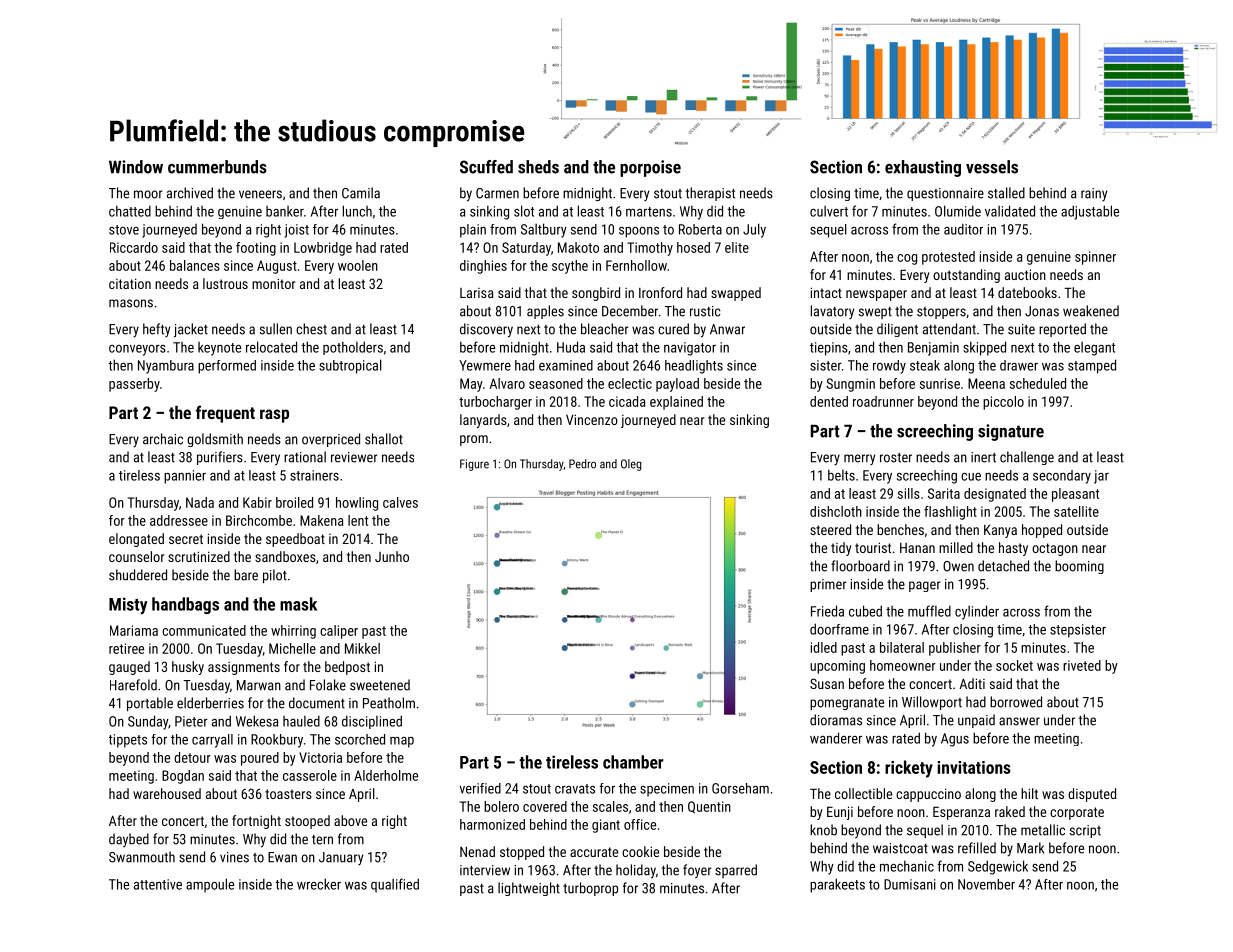 The height and width of the screenshot is (952, 1233). Describe the element at coordinates (136, 167) in the screenshot. I see `Window` at that location.
